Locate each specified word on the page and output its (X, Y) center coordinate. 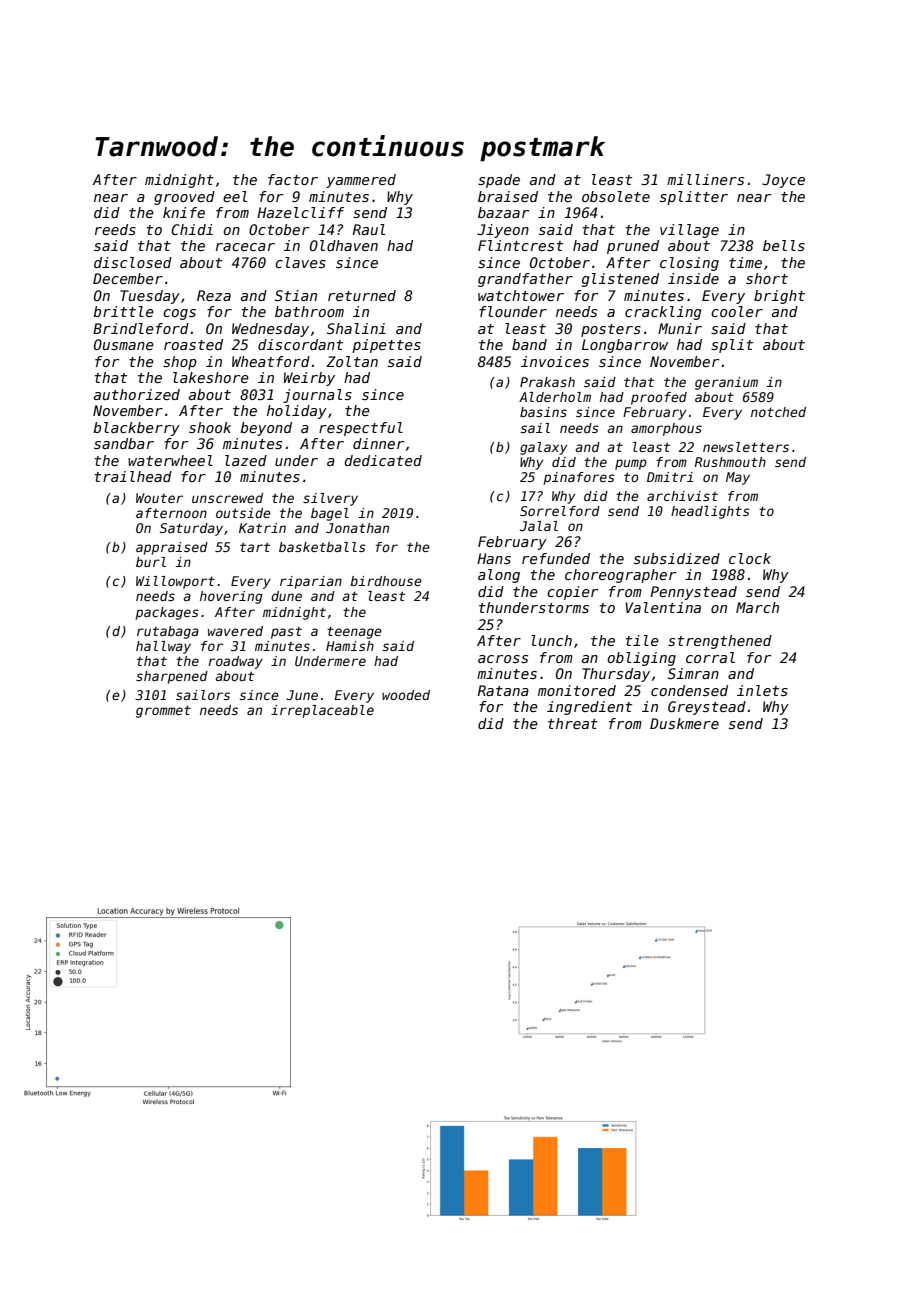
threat (573, 723)
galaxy (544, 448)
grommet (163, 711)
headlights (710, 512)
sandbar (124, 443)
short (767, 278)
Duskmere (684, 723)
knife (184, 212)
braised (508, 196)
